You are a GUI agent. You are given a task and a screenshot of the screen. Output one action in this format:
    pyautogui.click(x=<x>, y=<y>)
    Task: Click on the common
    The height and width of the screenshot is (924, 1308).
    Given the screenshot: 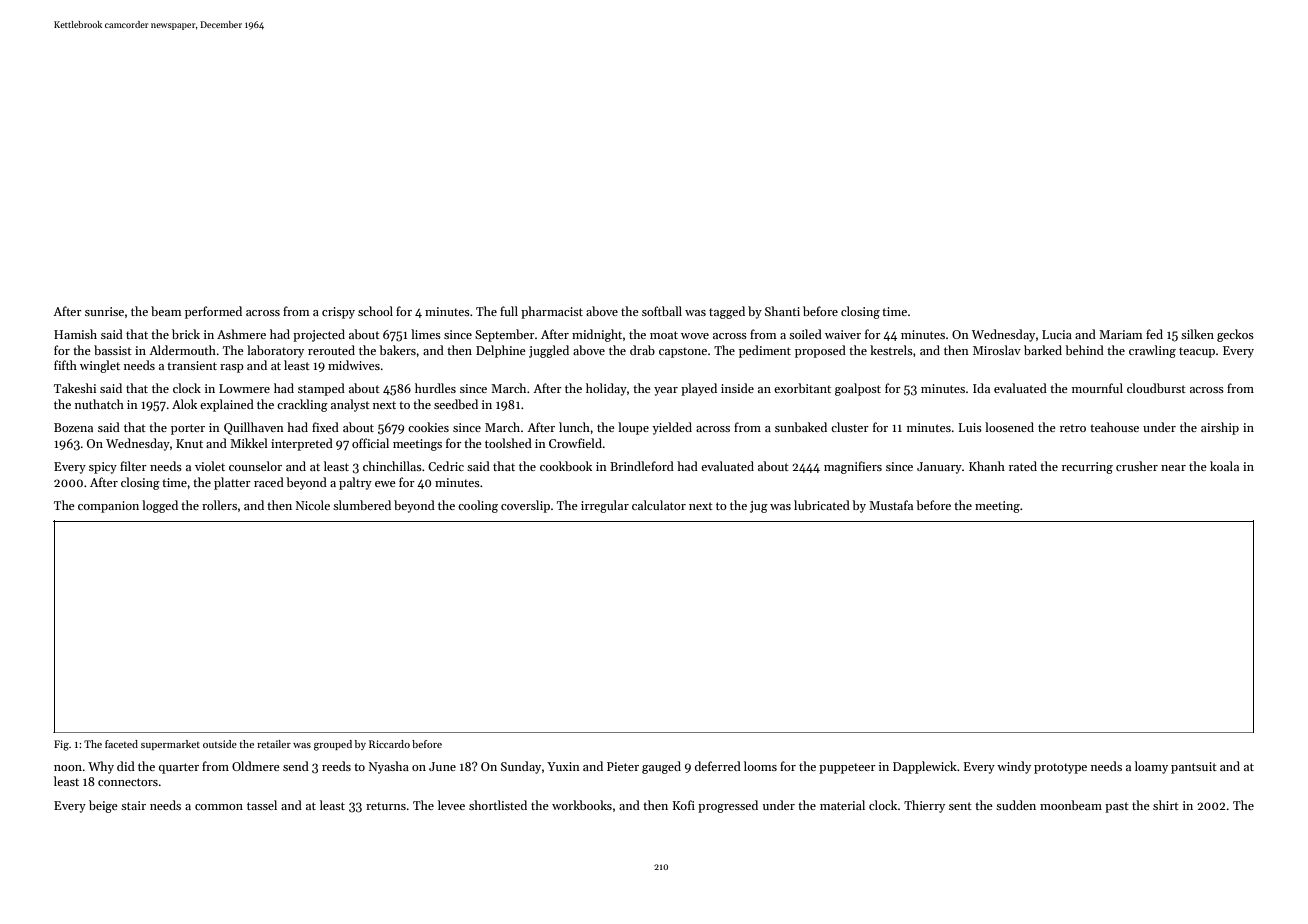 What is the action you would take?
    pyautogui.click(x=219, y=807)
